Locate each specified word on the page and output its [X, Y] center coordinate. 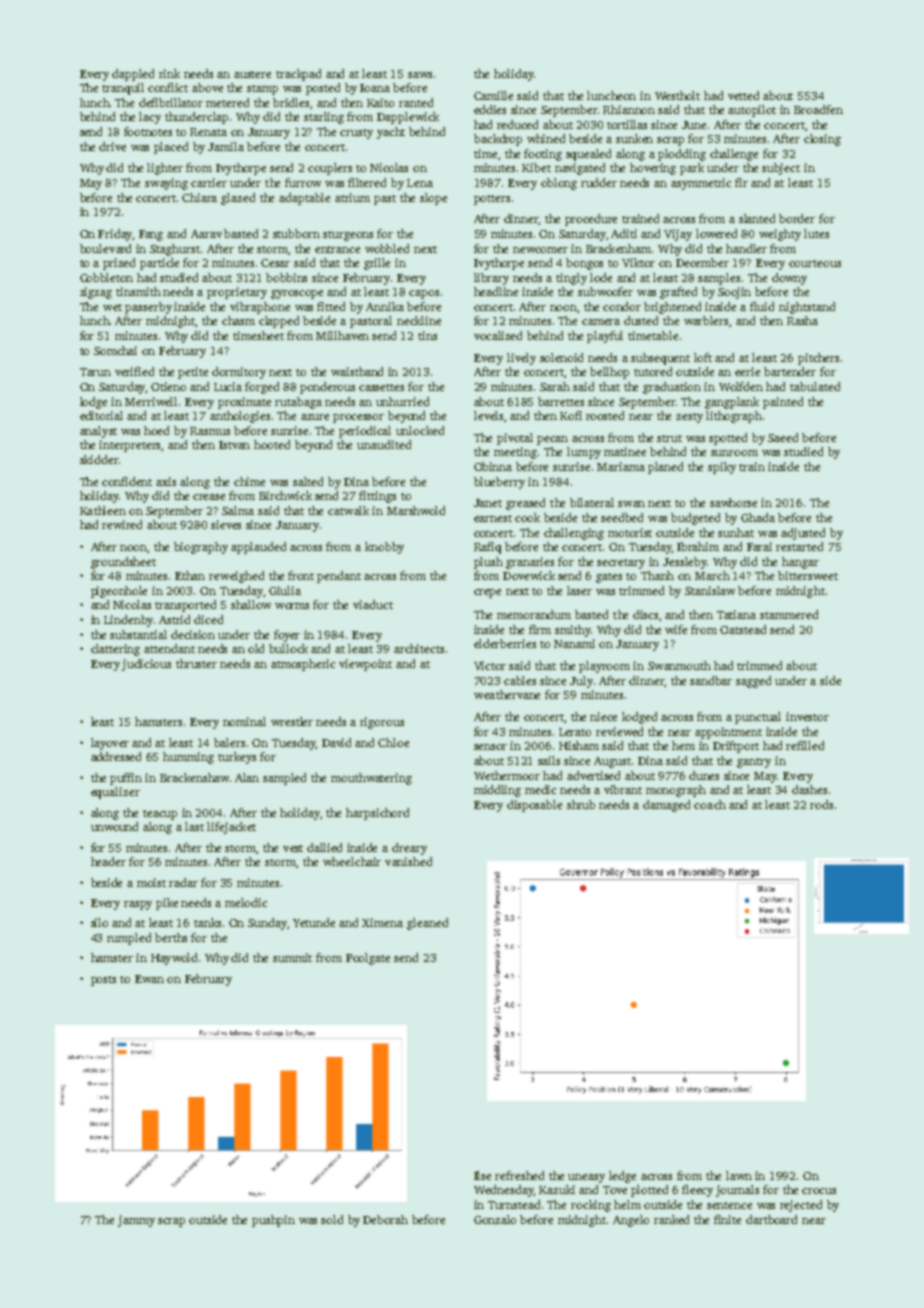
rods [821, 804]
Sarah [555, 386]
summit [292, 957]
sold [332, 1219]
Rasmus [210, 431]
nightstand [807, 308]
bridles [291, 102]
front [301, 575]
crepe [487, 593]
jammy [136, 1221]
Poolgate [368, 959]
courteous [815, 263]
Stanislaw [710, 590]
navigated [580, 169]
